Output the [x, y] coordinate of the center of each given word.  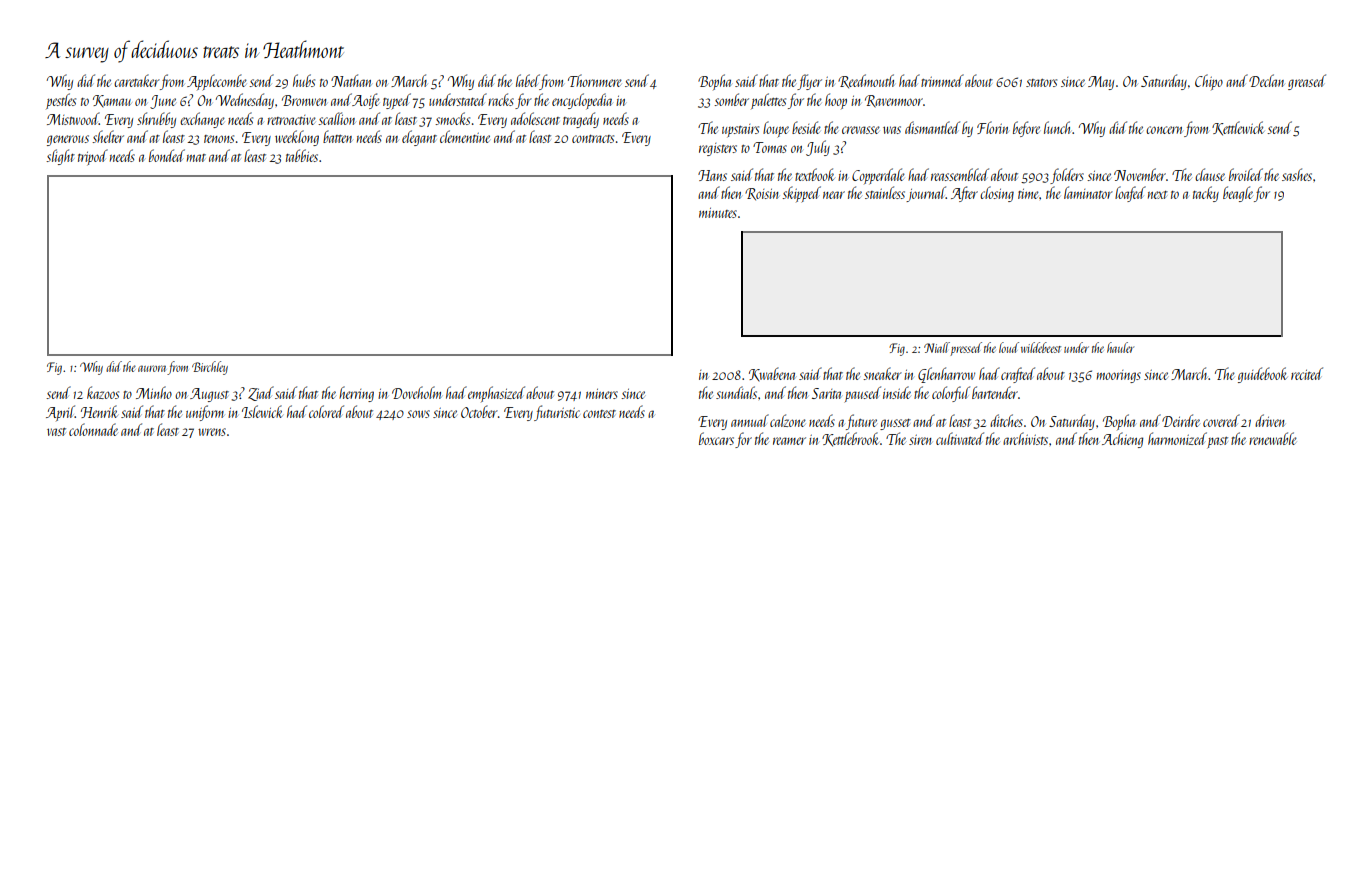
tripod [93, 157]
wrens [212, 432]
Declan [1266, 80]
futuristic [557, 413]
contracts [593, 139]
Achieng [1122, 440]
